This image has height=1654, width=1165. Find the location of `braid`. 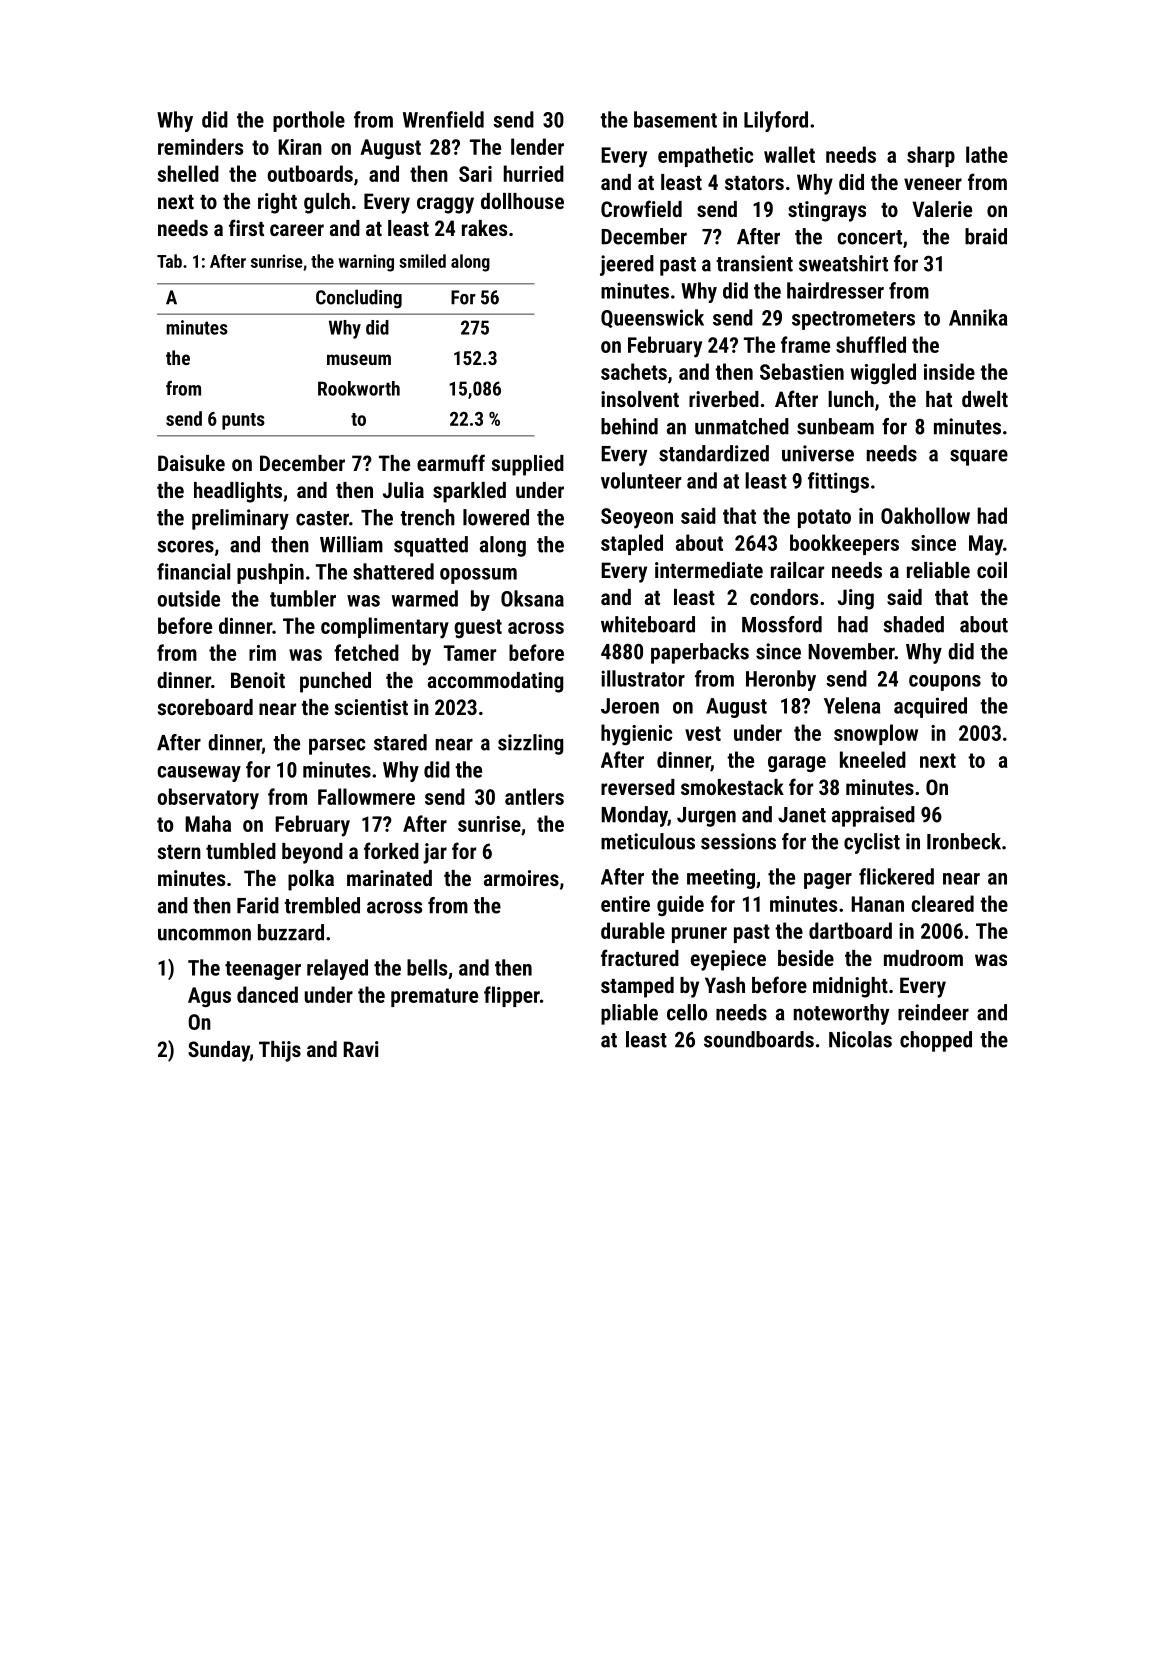

braid is located at coordinates (986, 236).
